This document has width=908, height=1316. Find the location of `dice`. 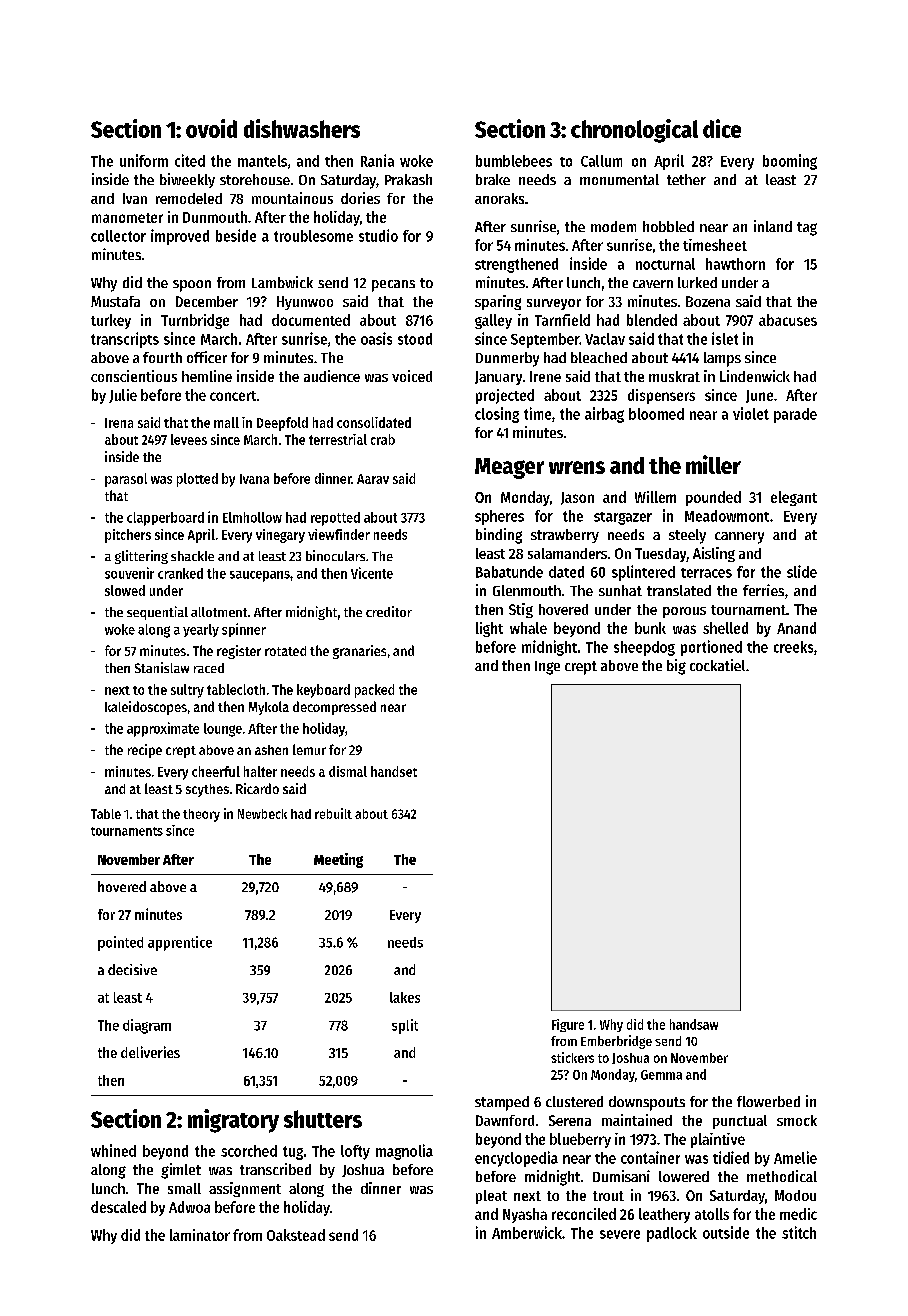

dice is located at coordinates (722, 128).
